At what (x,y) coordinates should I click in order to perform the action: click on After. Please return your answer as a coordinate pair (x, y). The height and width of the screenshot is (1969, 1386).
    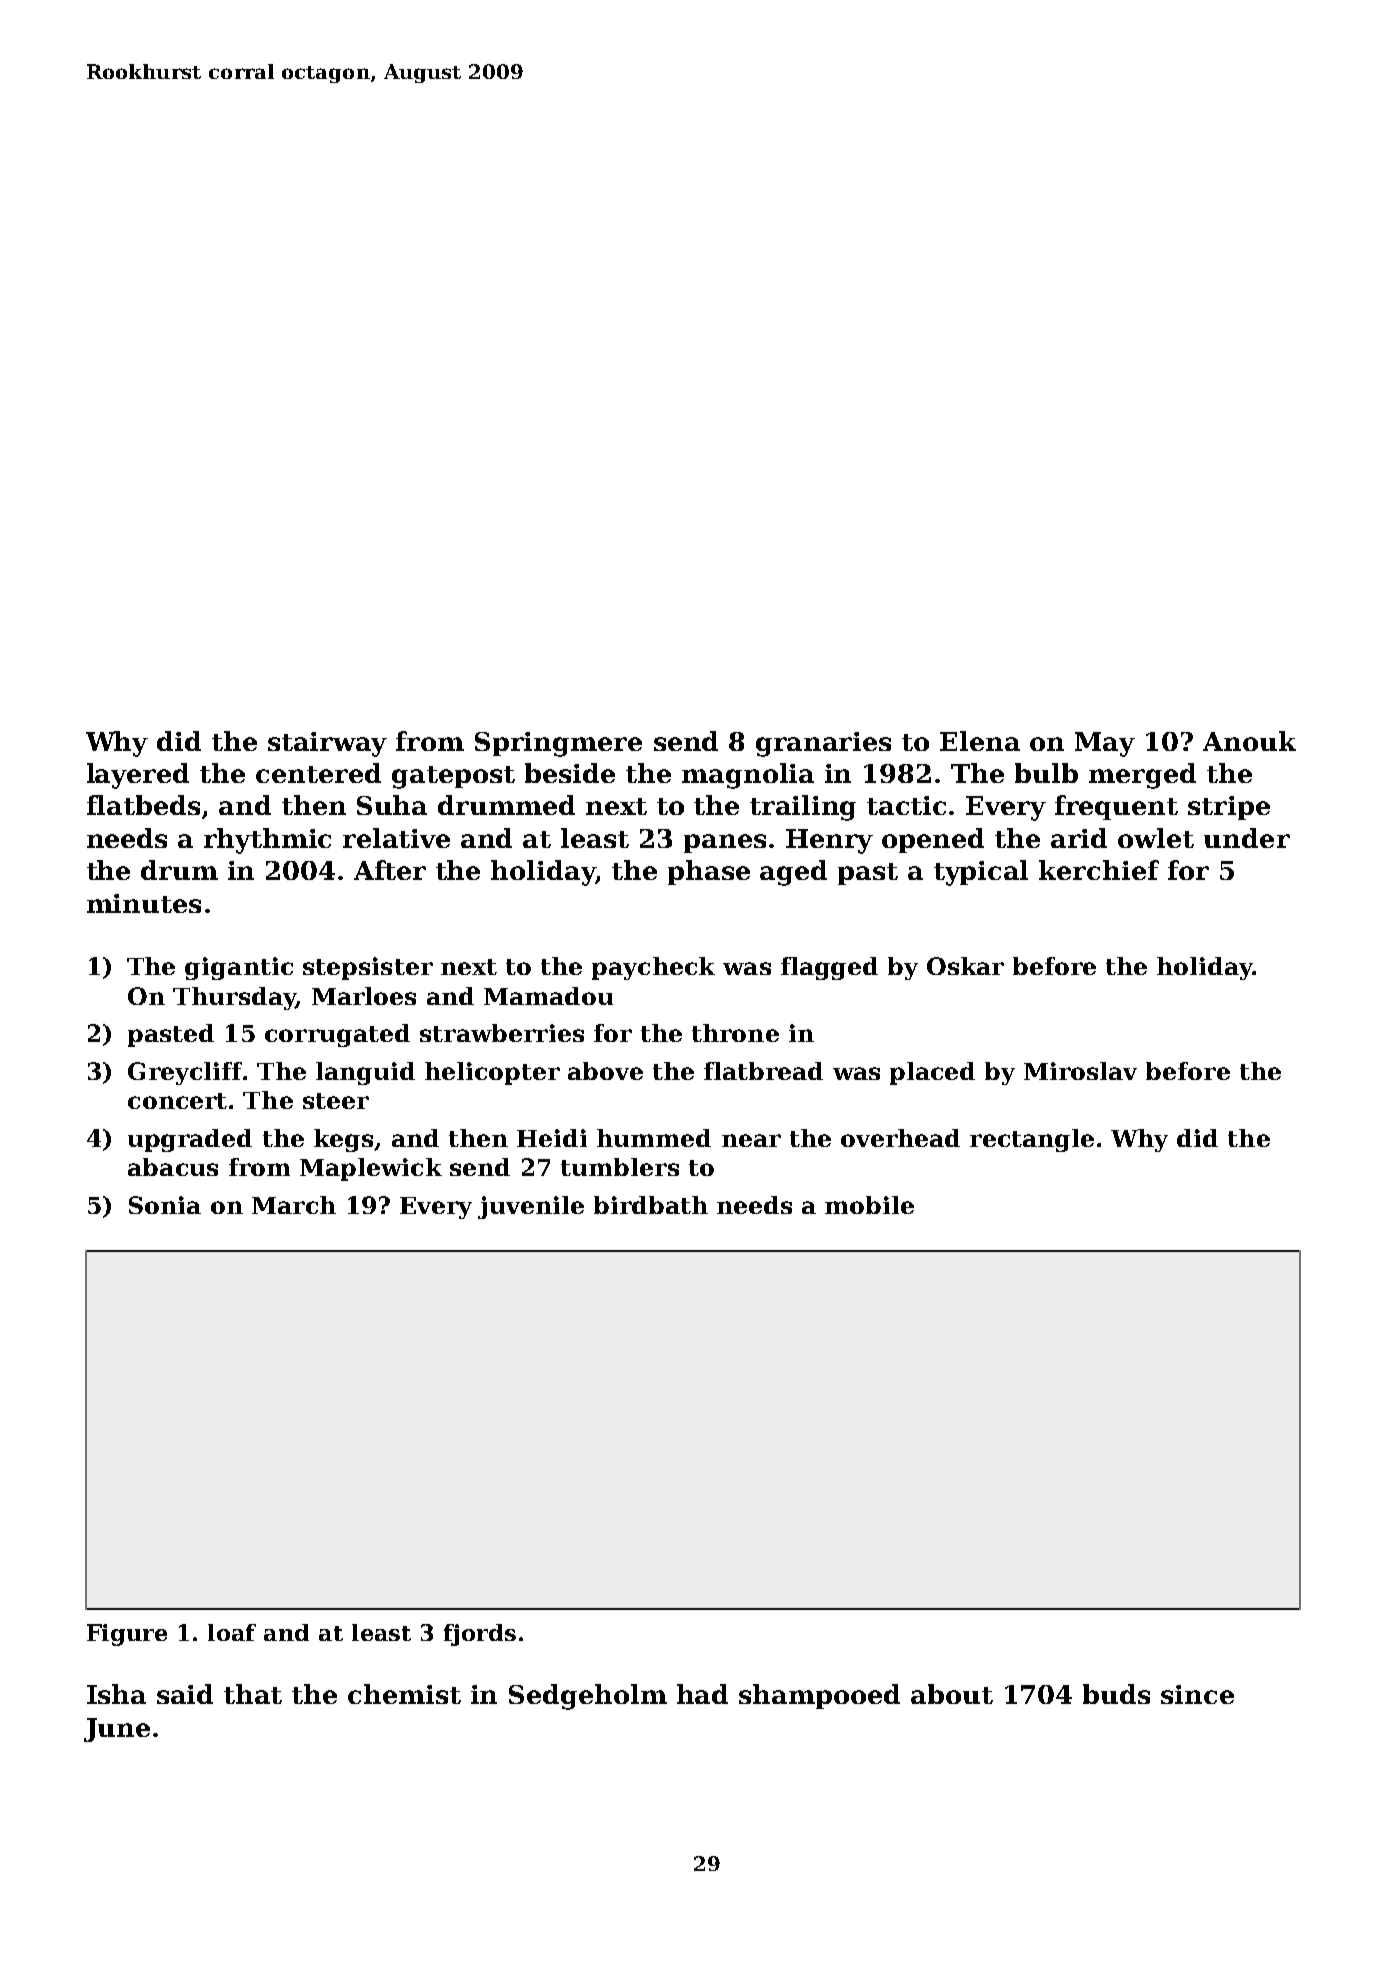
    Looking at the image, I should click on (390, 870).
